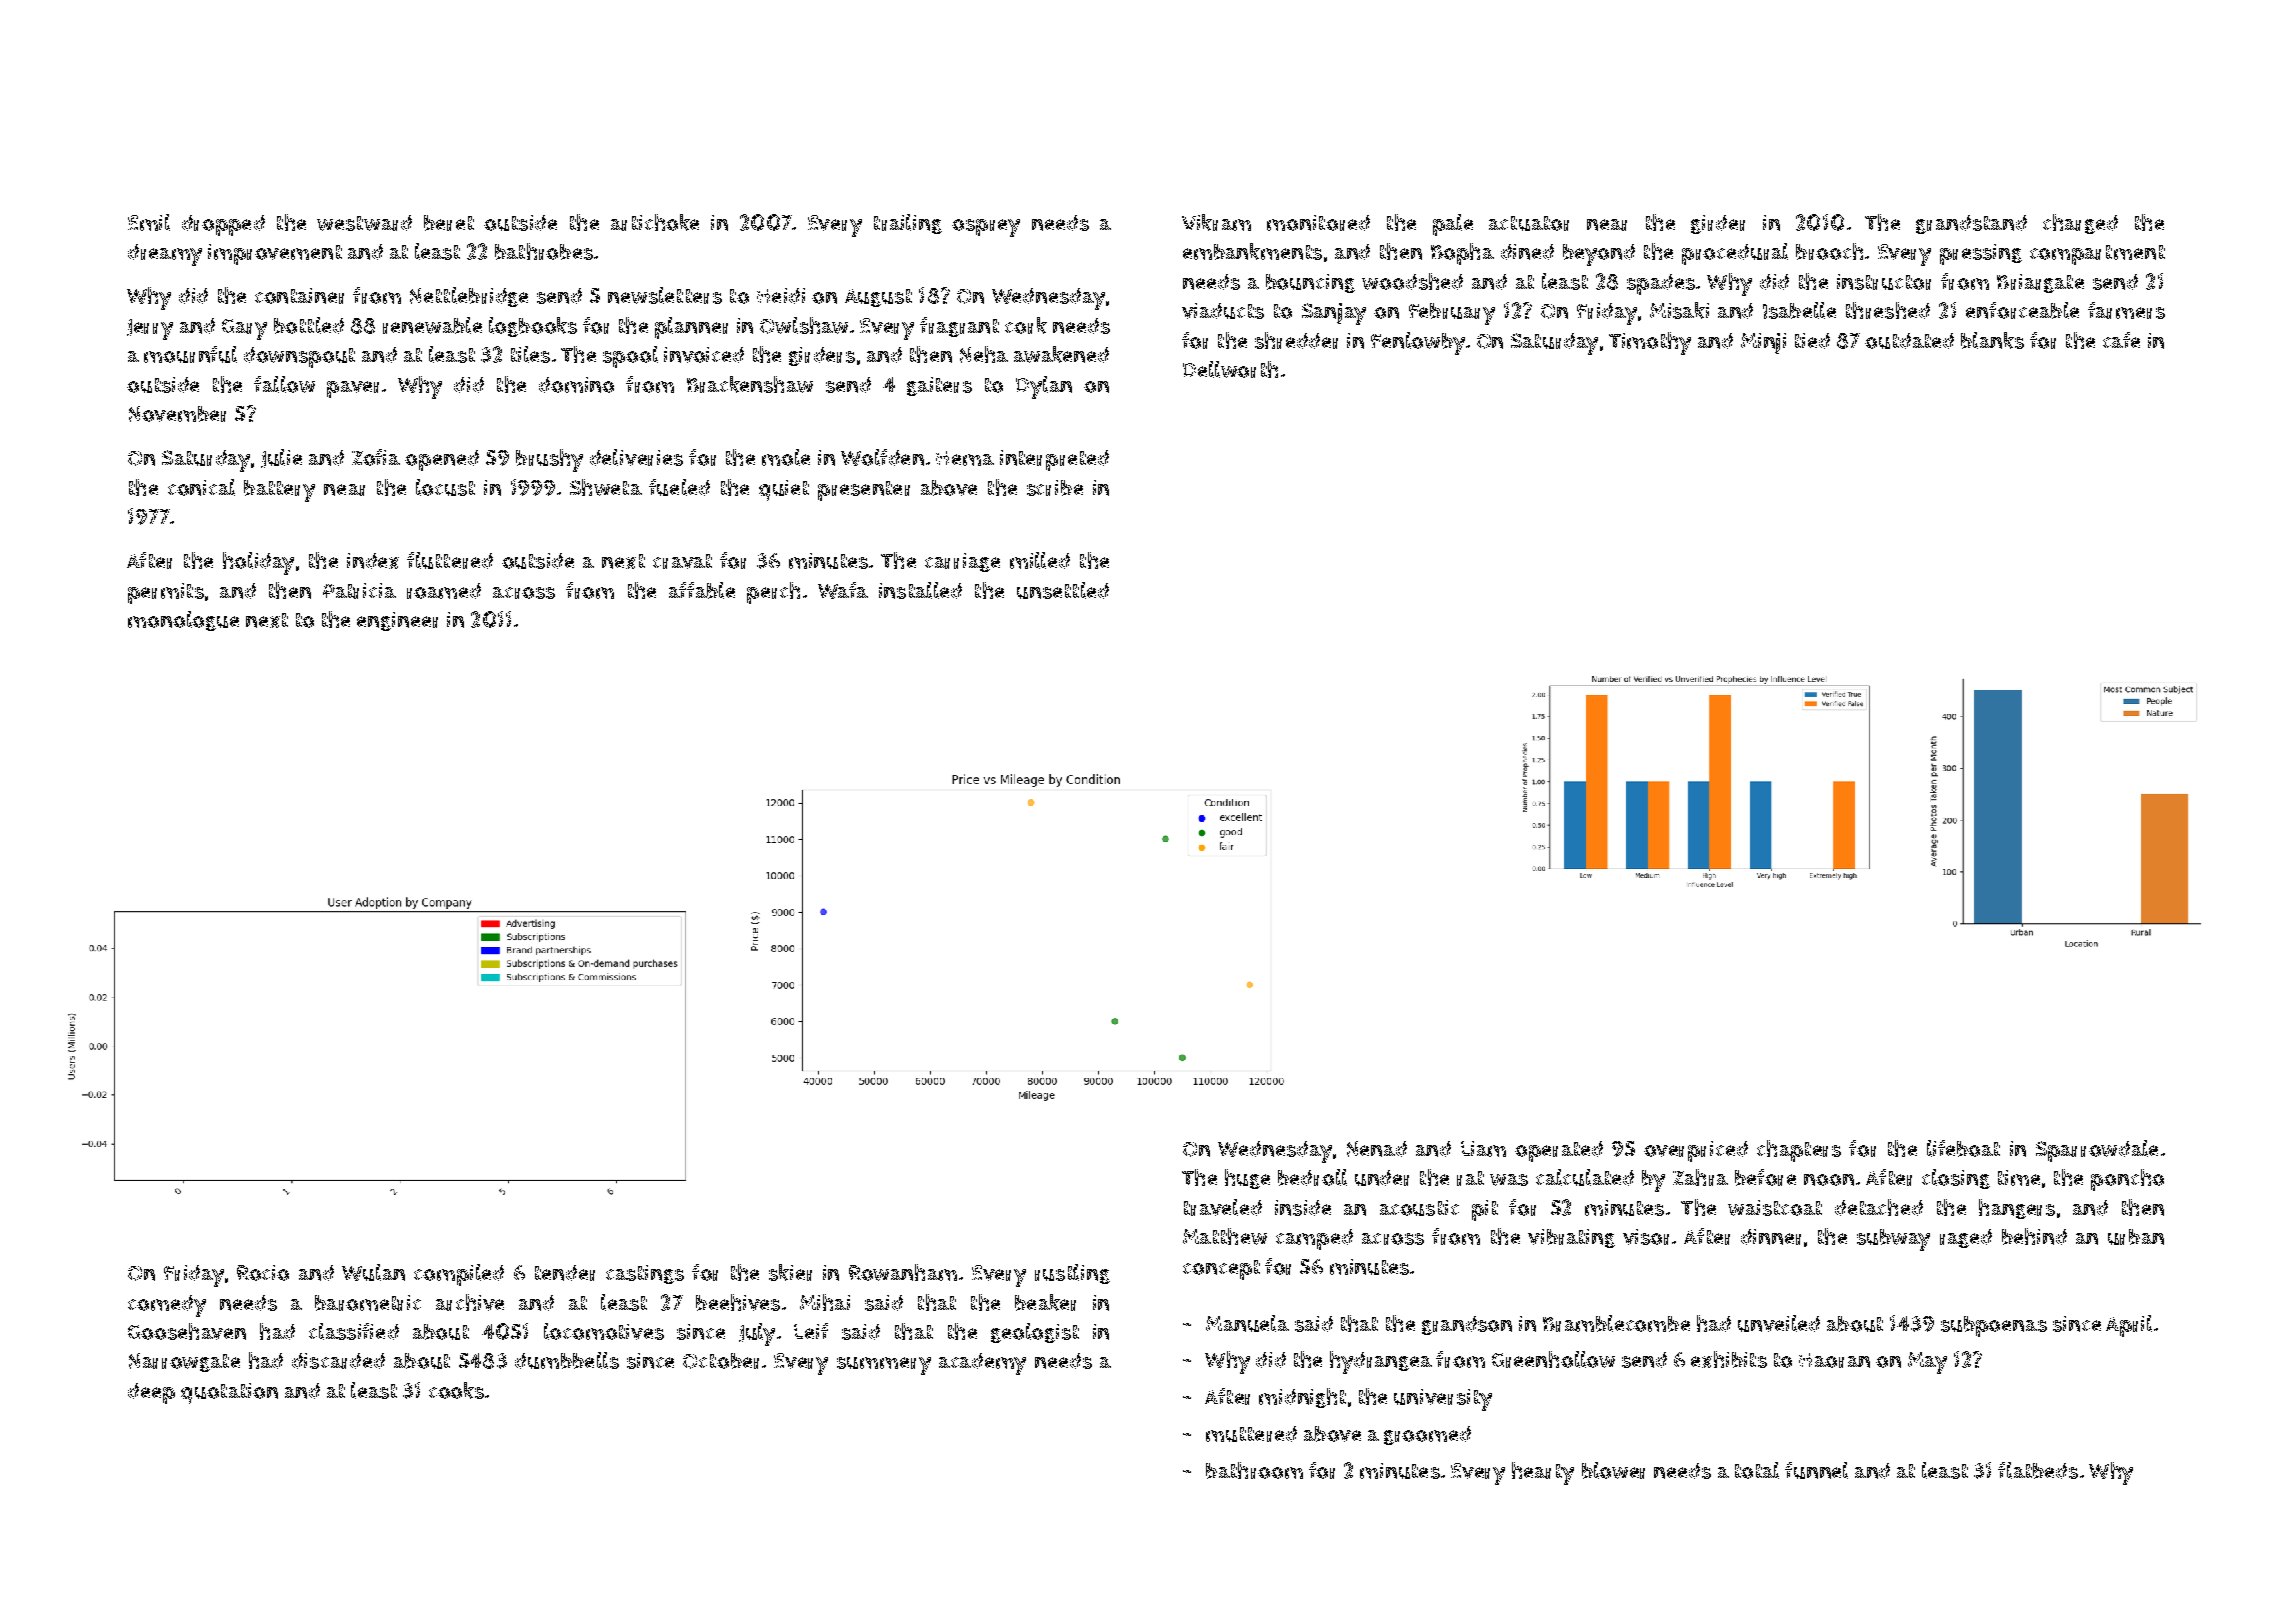  What do you see at coordinates (1571, 1238) in the screenshot?
I see `vibrating` at bounding box center [1571, 1238].
